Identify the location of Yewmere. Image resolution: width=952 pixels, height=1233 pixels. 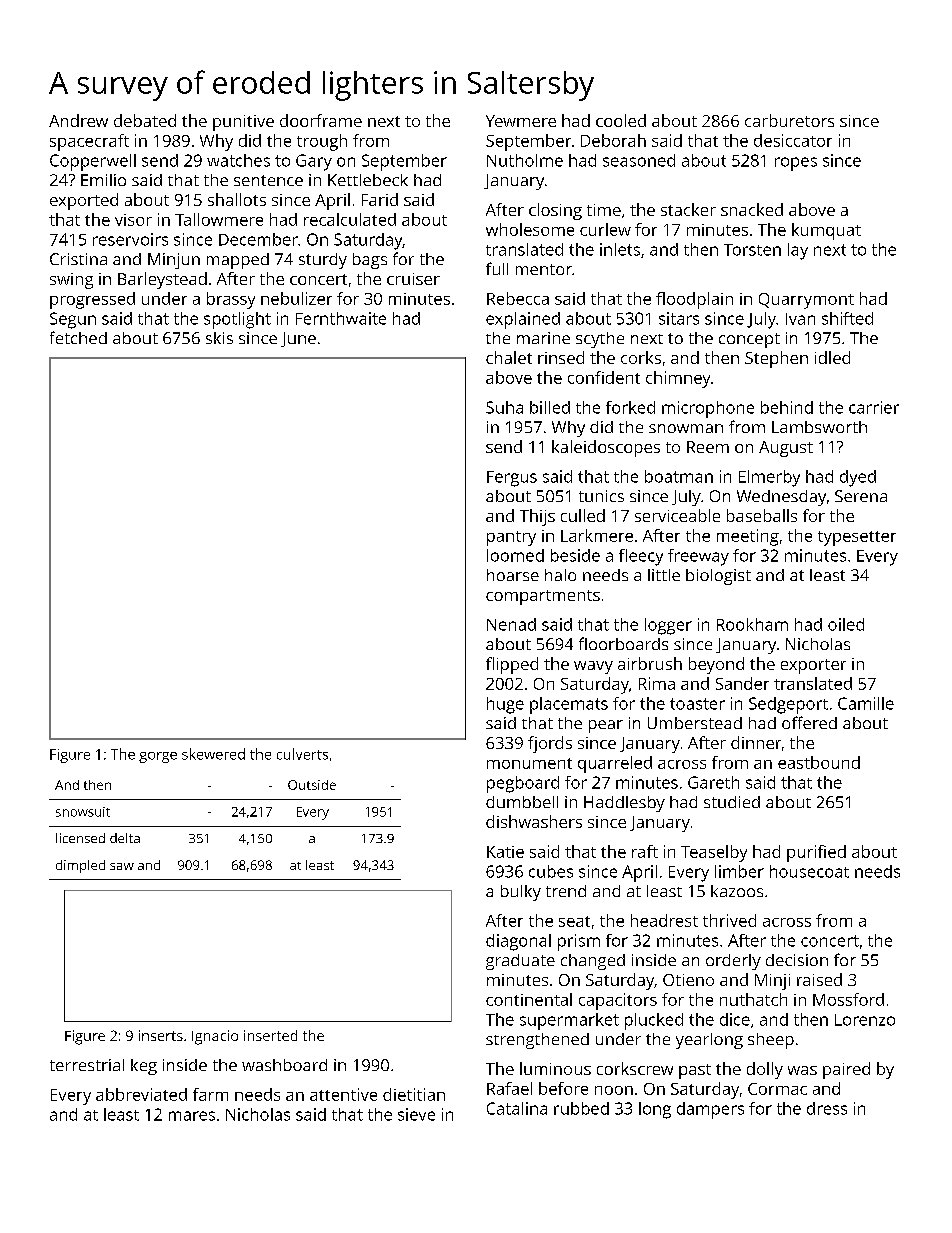
(521, 121).
